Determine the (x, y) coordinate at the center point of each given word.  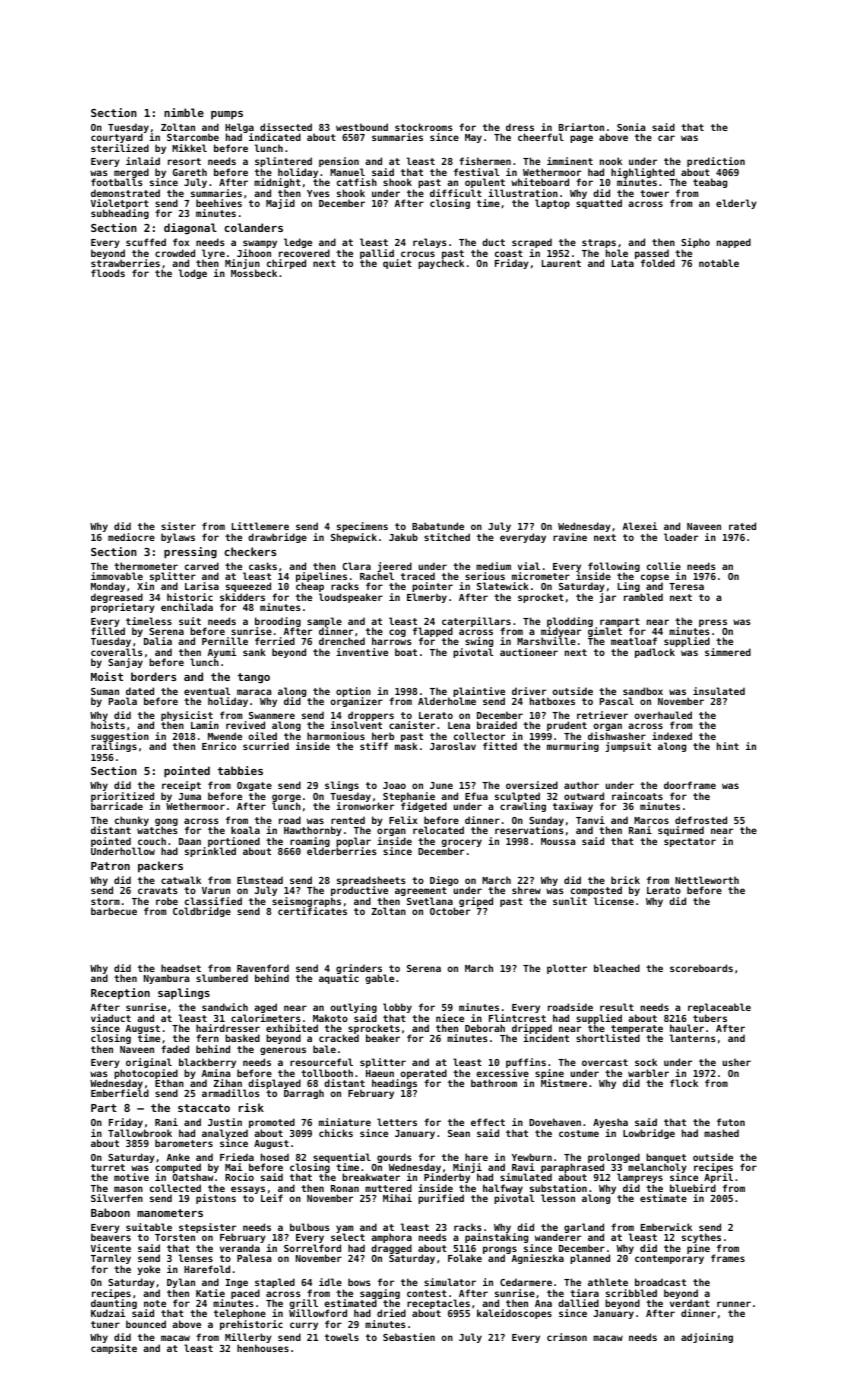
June (441, 785)
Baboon (110, 1212)
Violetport (120, 204)
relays (430, 243)
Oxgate (254, 786)
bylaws (178, 538)
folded (658, 263)
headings (394, 1084)
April (718, 1178)
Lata (623, 263)
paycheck (441, 264)
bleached (617, 968)
